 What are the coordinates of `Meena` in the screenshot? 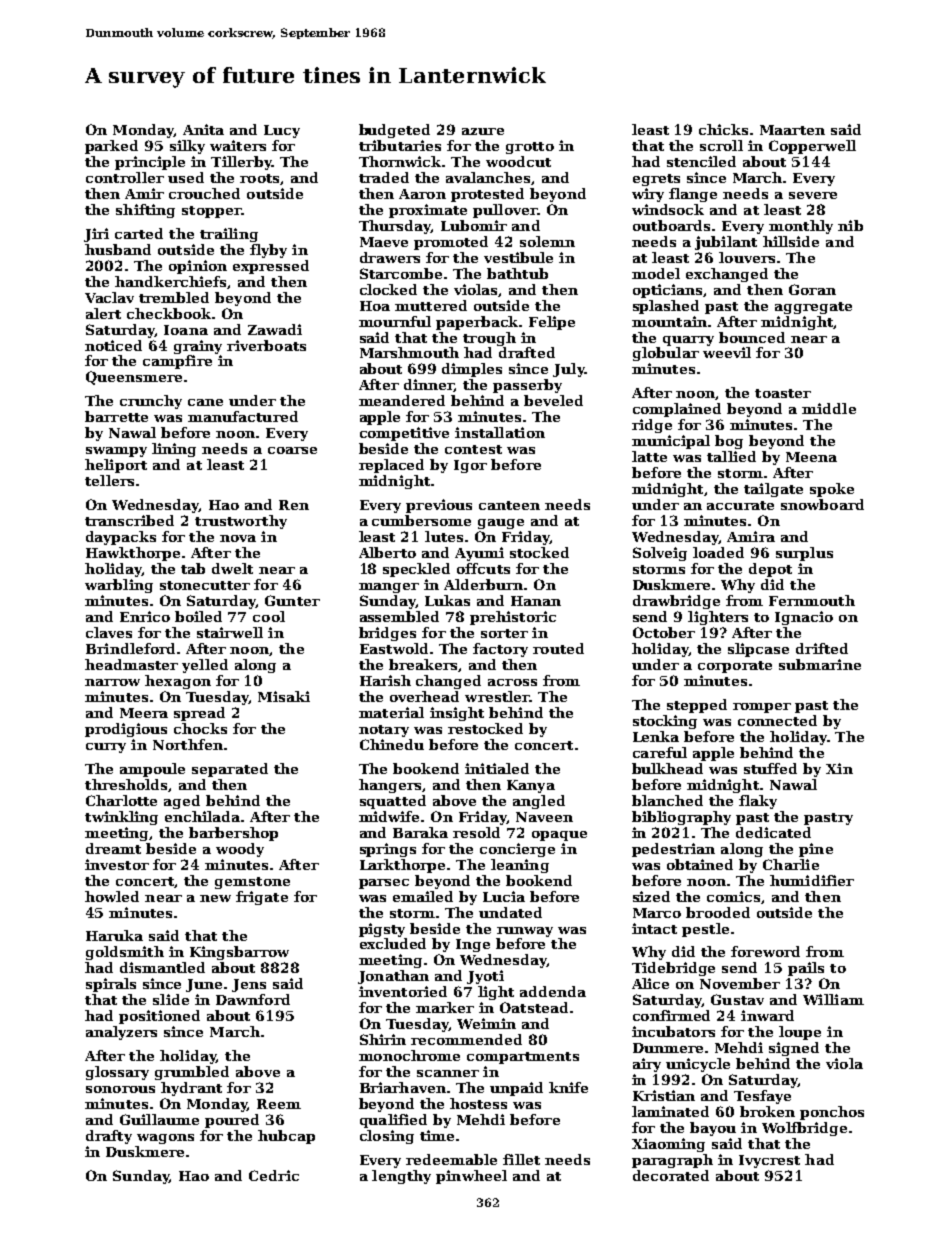 It's located at (811, 457).
